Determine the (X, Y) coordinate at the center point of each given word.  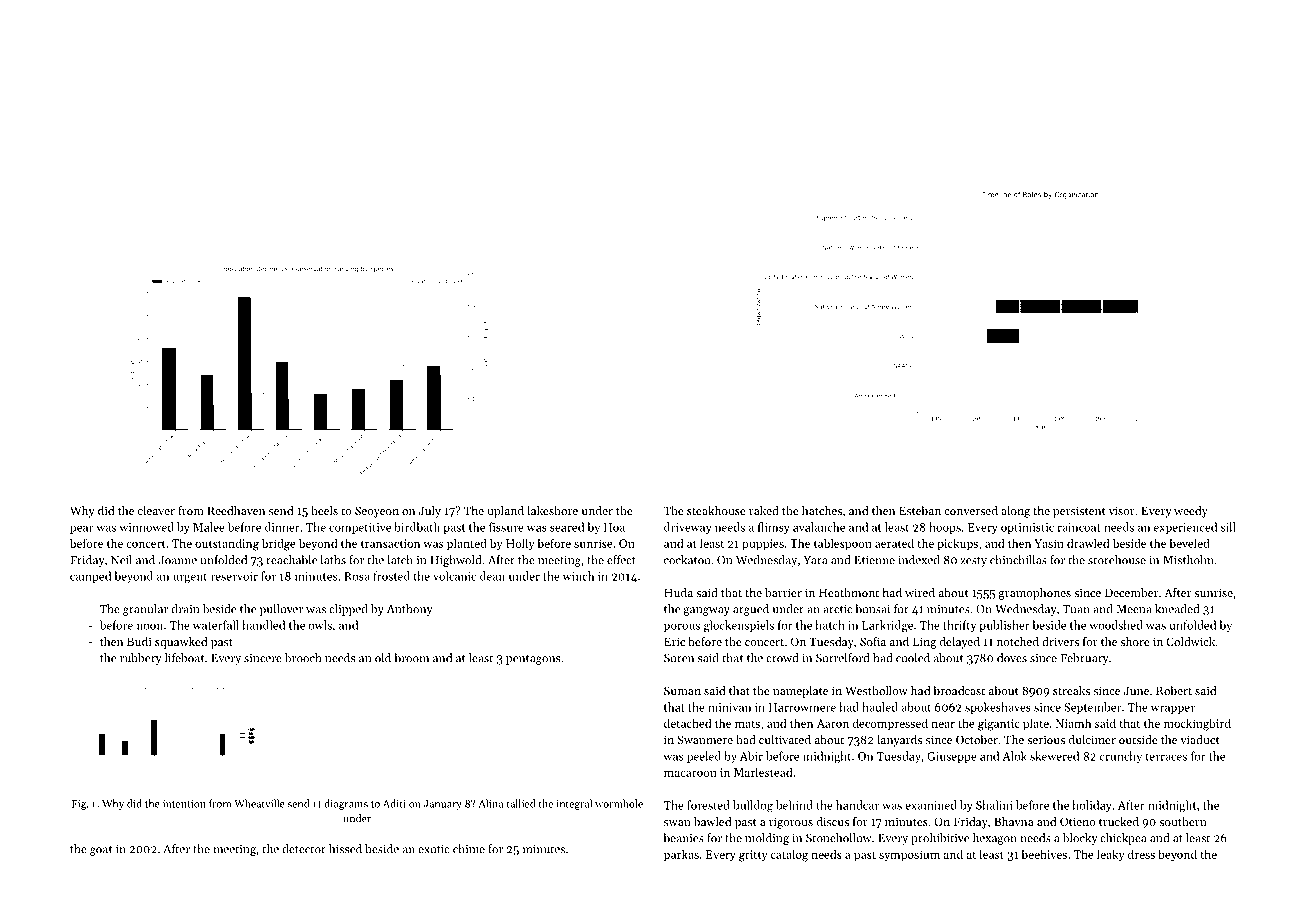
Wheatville (259, 803)
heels (324, 510)
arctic (837, 609)
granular (145, 610)
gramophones (1035, 594)
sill (1228, 527)
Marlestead (763, 772)
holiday (1092, 806)
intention (184, 804)
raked (764, 510)
